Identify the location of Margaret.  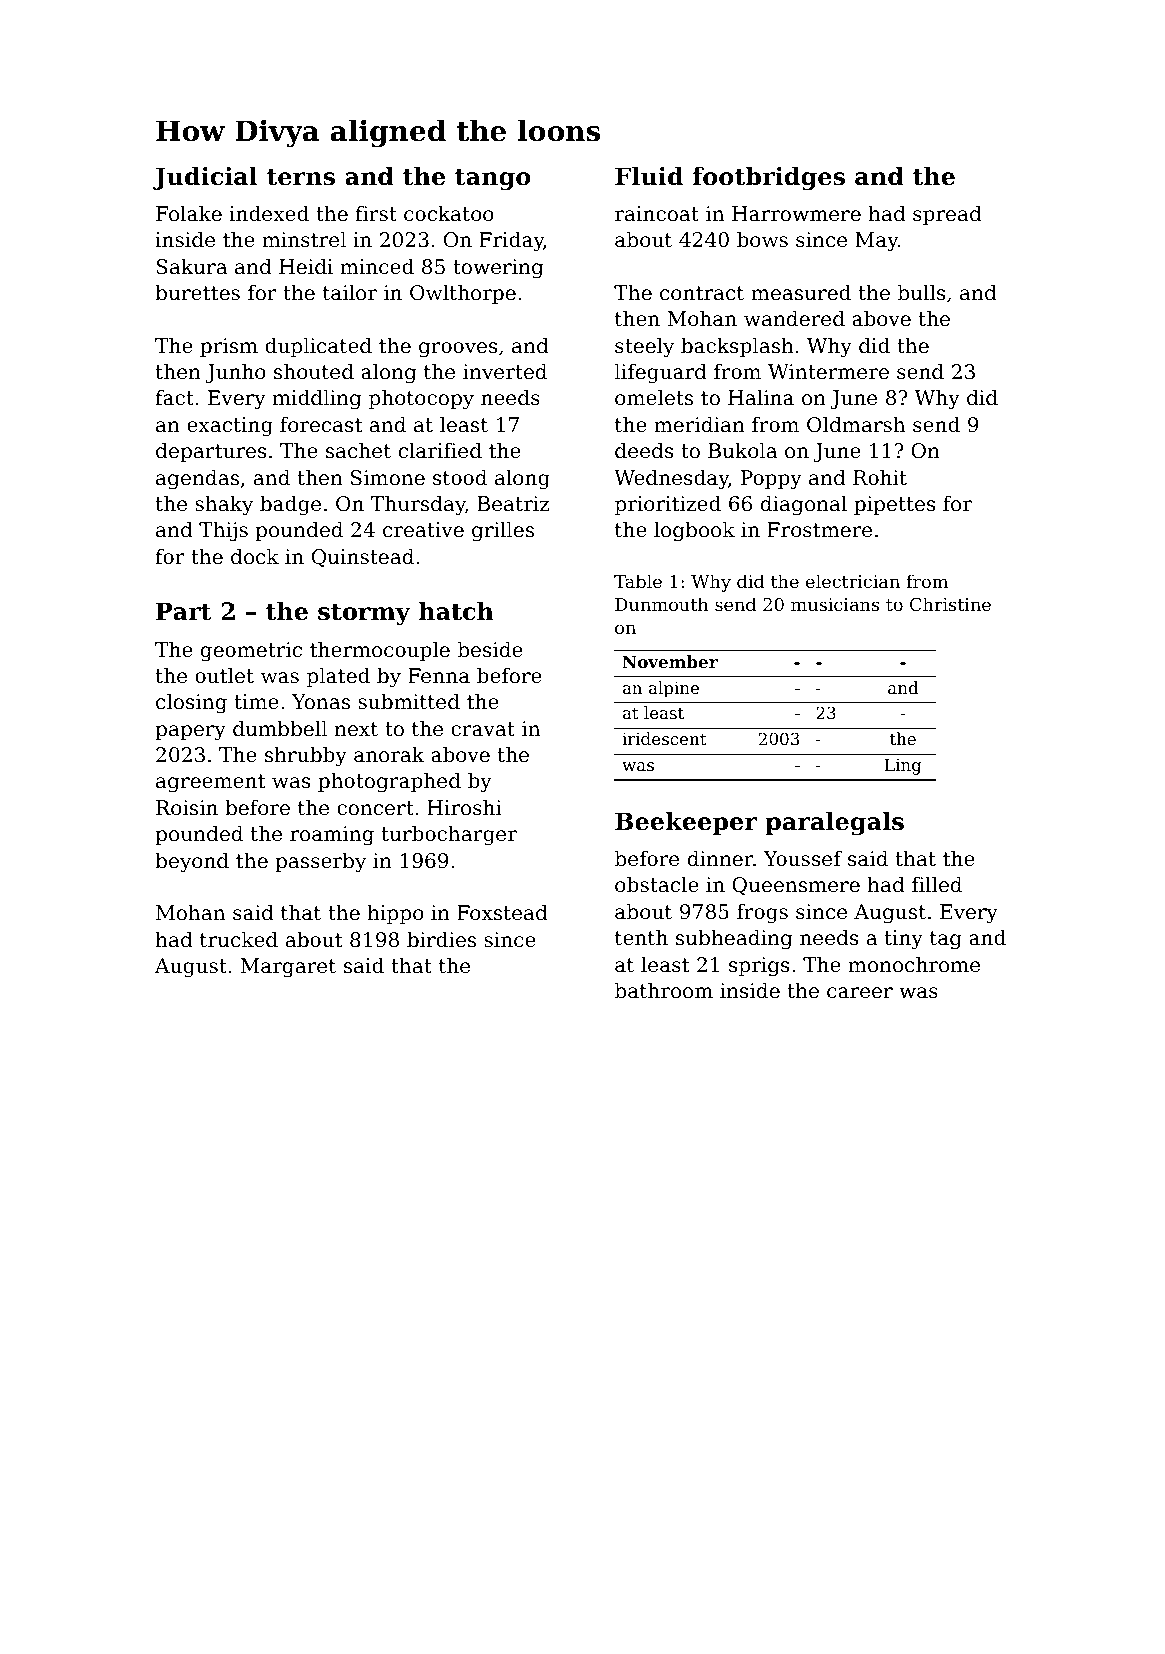
(288, 968).
